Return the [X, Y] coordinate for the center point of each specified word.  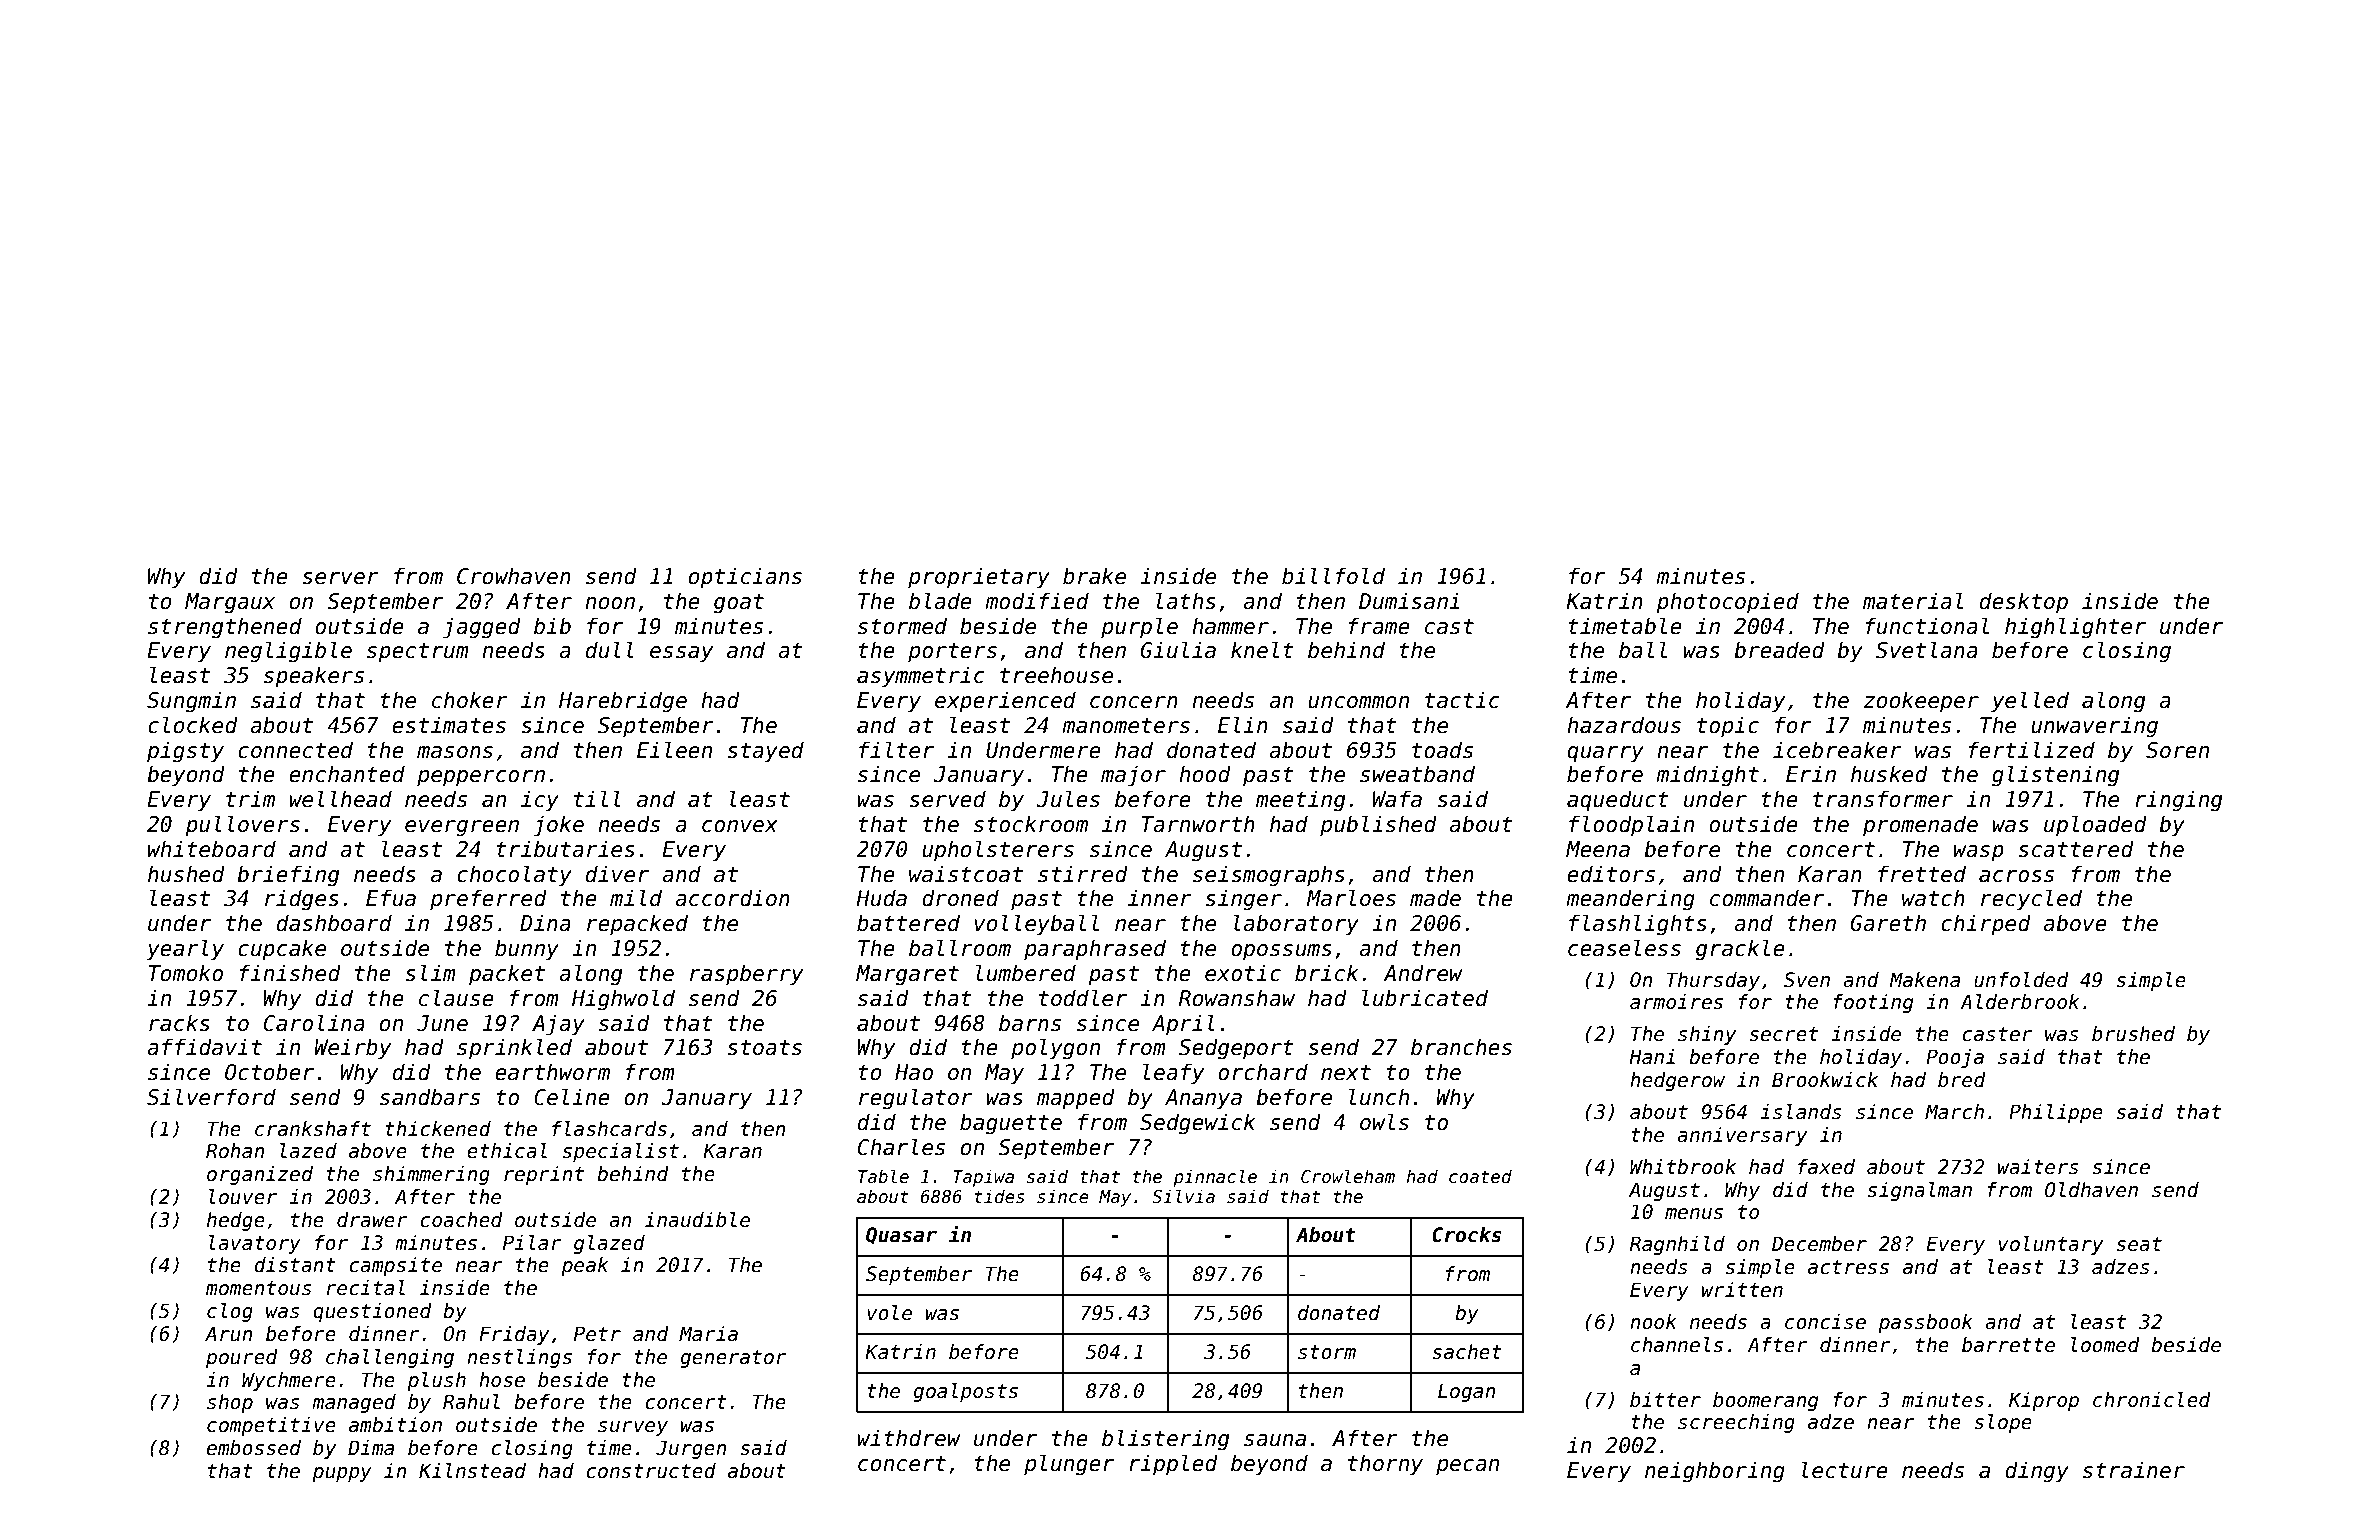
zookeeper [1921, 702]
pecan [1467, 1467]
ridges [302, 900]
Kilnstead [472, 1471]
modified [1037, 601]
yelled [2030, 702]
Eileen [674, 750]
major [1133, 776]
